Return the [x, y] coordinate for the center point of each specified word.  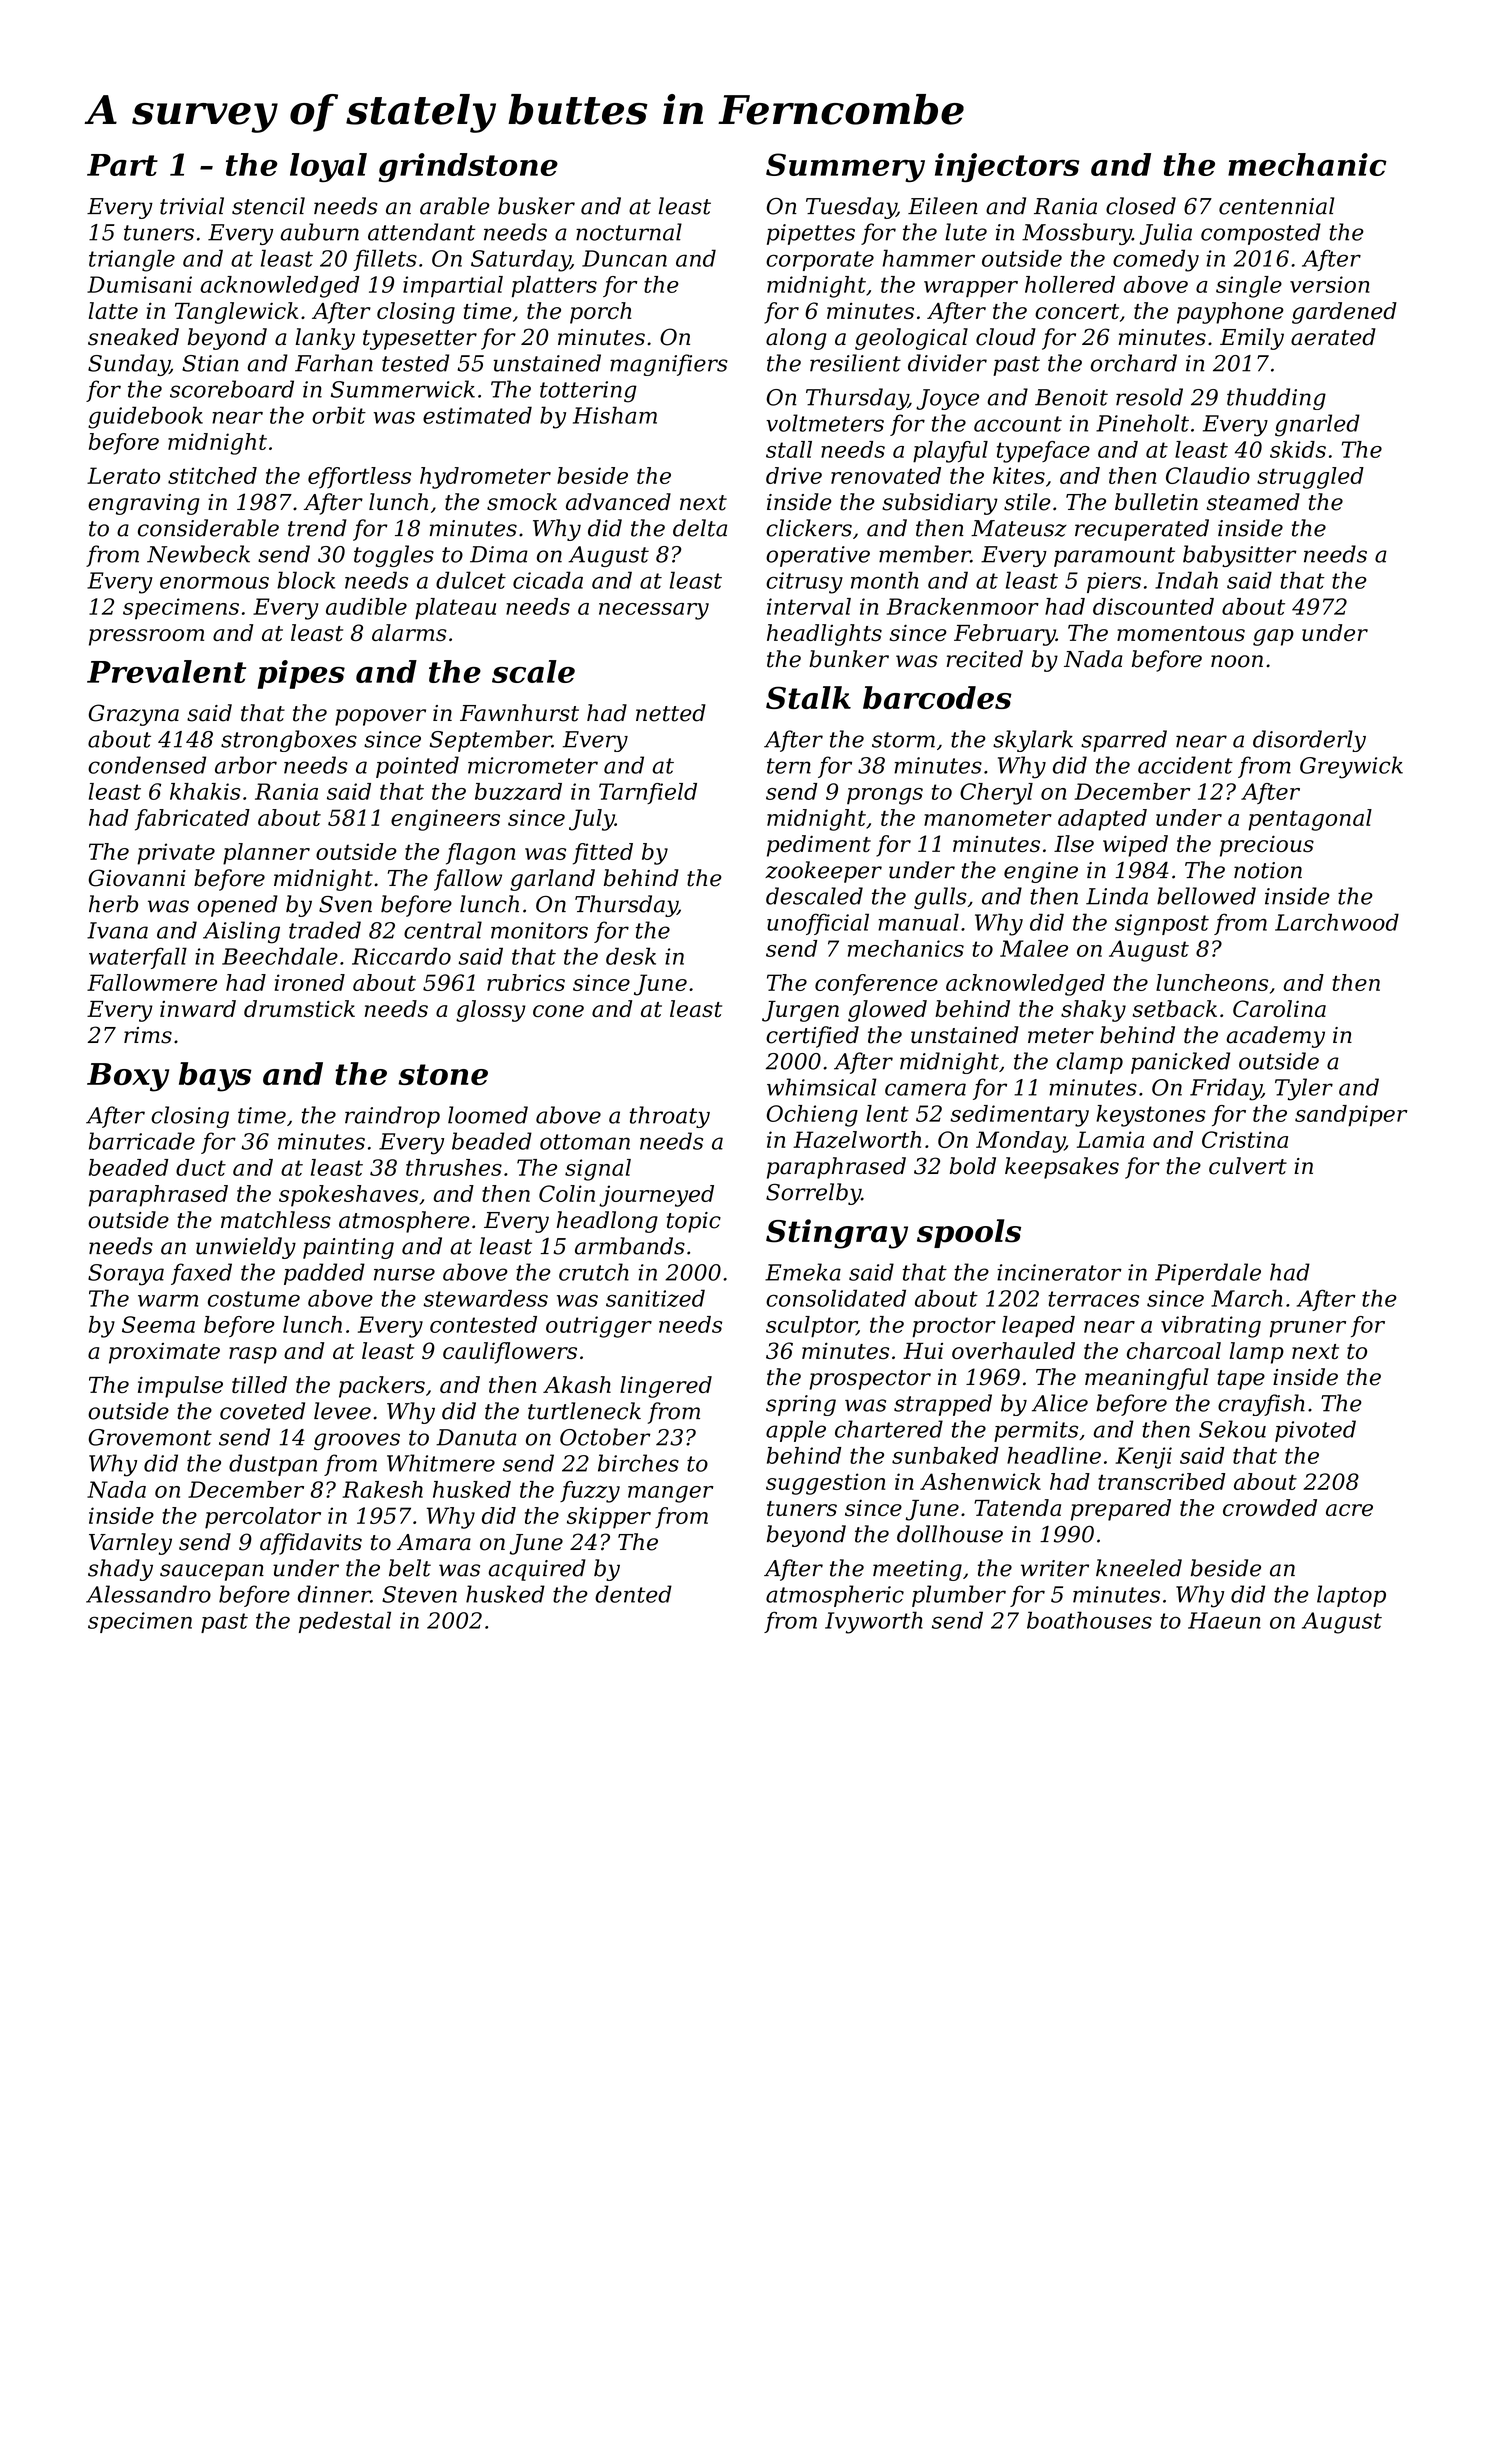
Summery [845, 167]
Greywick [1351, 767]
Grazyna [134, 715]
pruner [1308, 1329]
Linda [1117, 896]
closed [1141, 206]
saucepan [212, 1572]
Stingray [837, 1234]
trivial [192, 206]
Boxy [128, 1077]
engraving [144, 504]
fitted [603, 854]
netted [671, 713]
